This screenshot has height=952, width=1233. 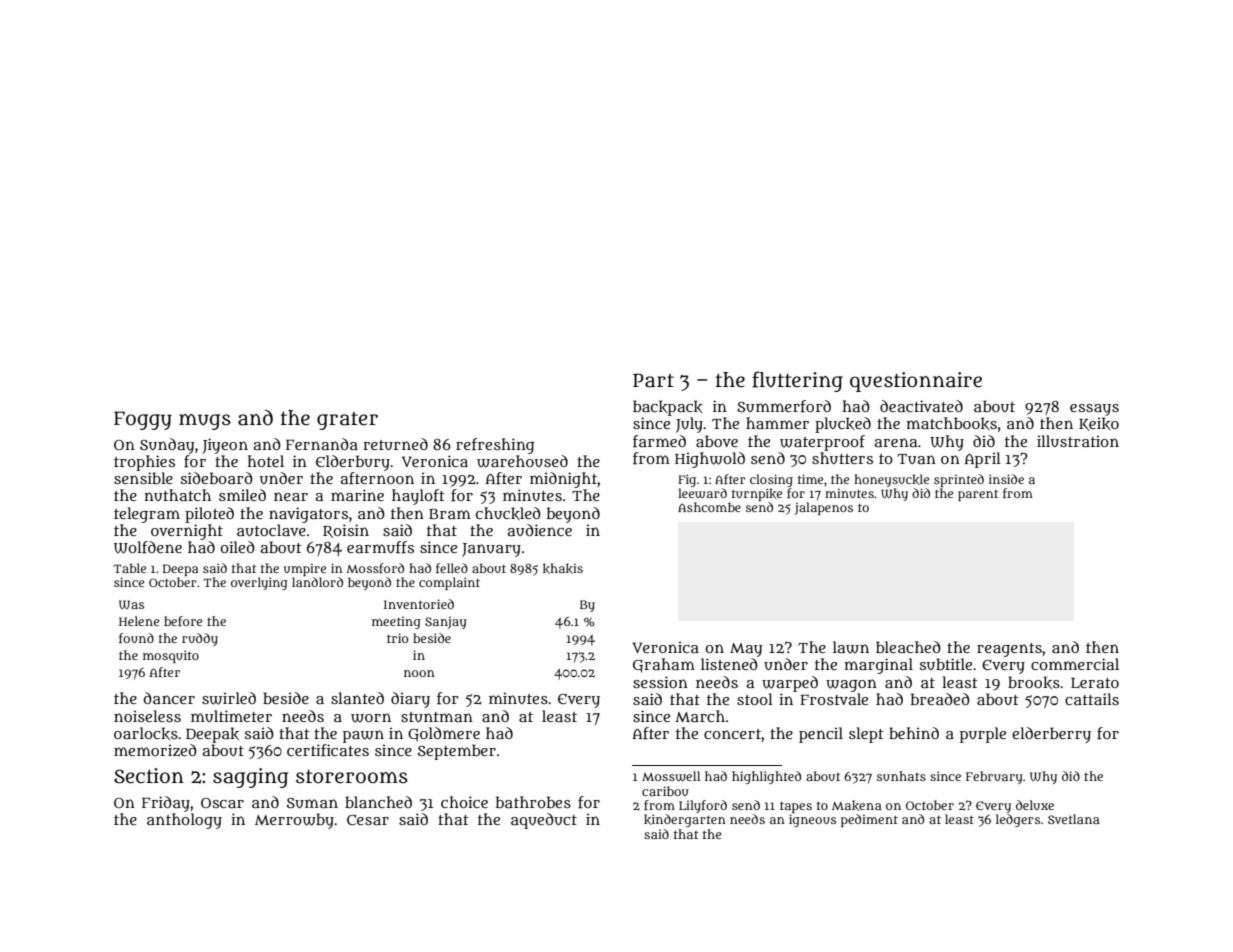 I want to click on warehoused, so click(x=522, y=461).
